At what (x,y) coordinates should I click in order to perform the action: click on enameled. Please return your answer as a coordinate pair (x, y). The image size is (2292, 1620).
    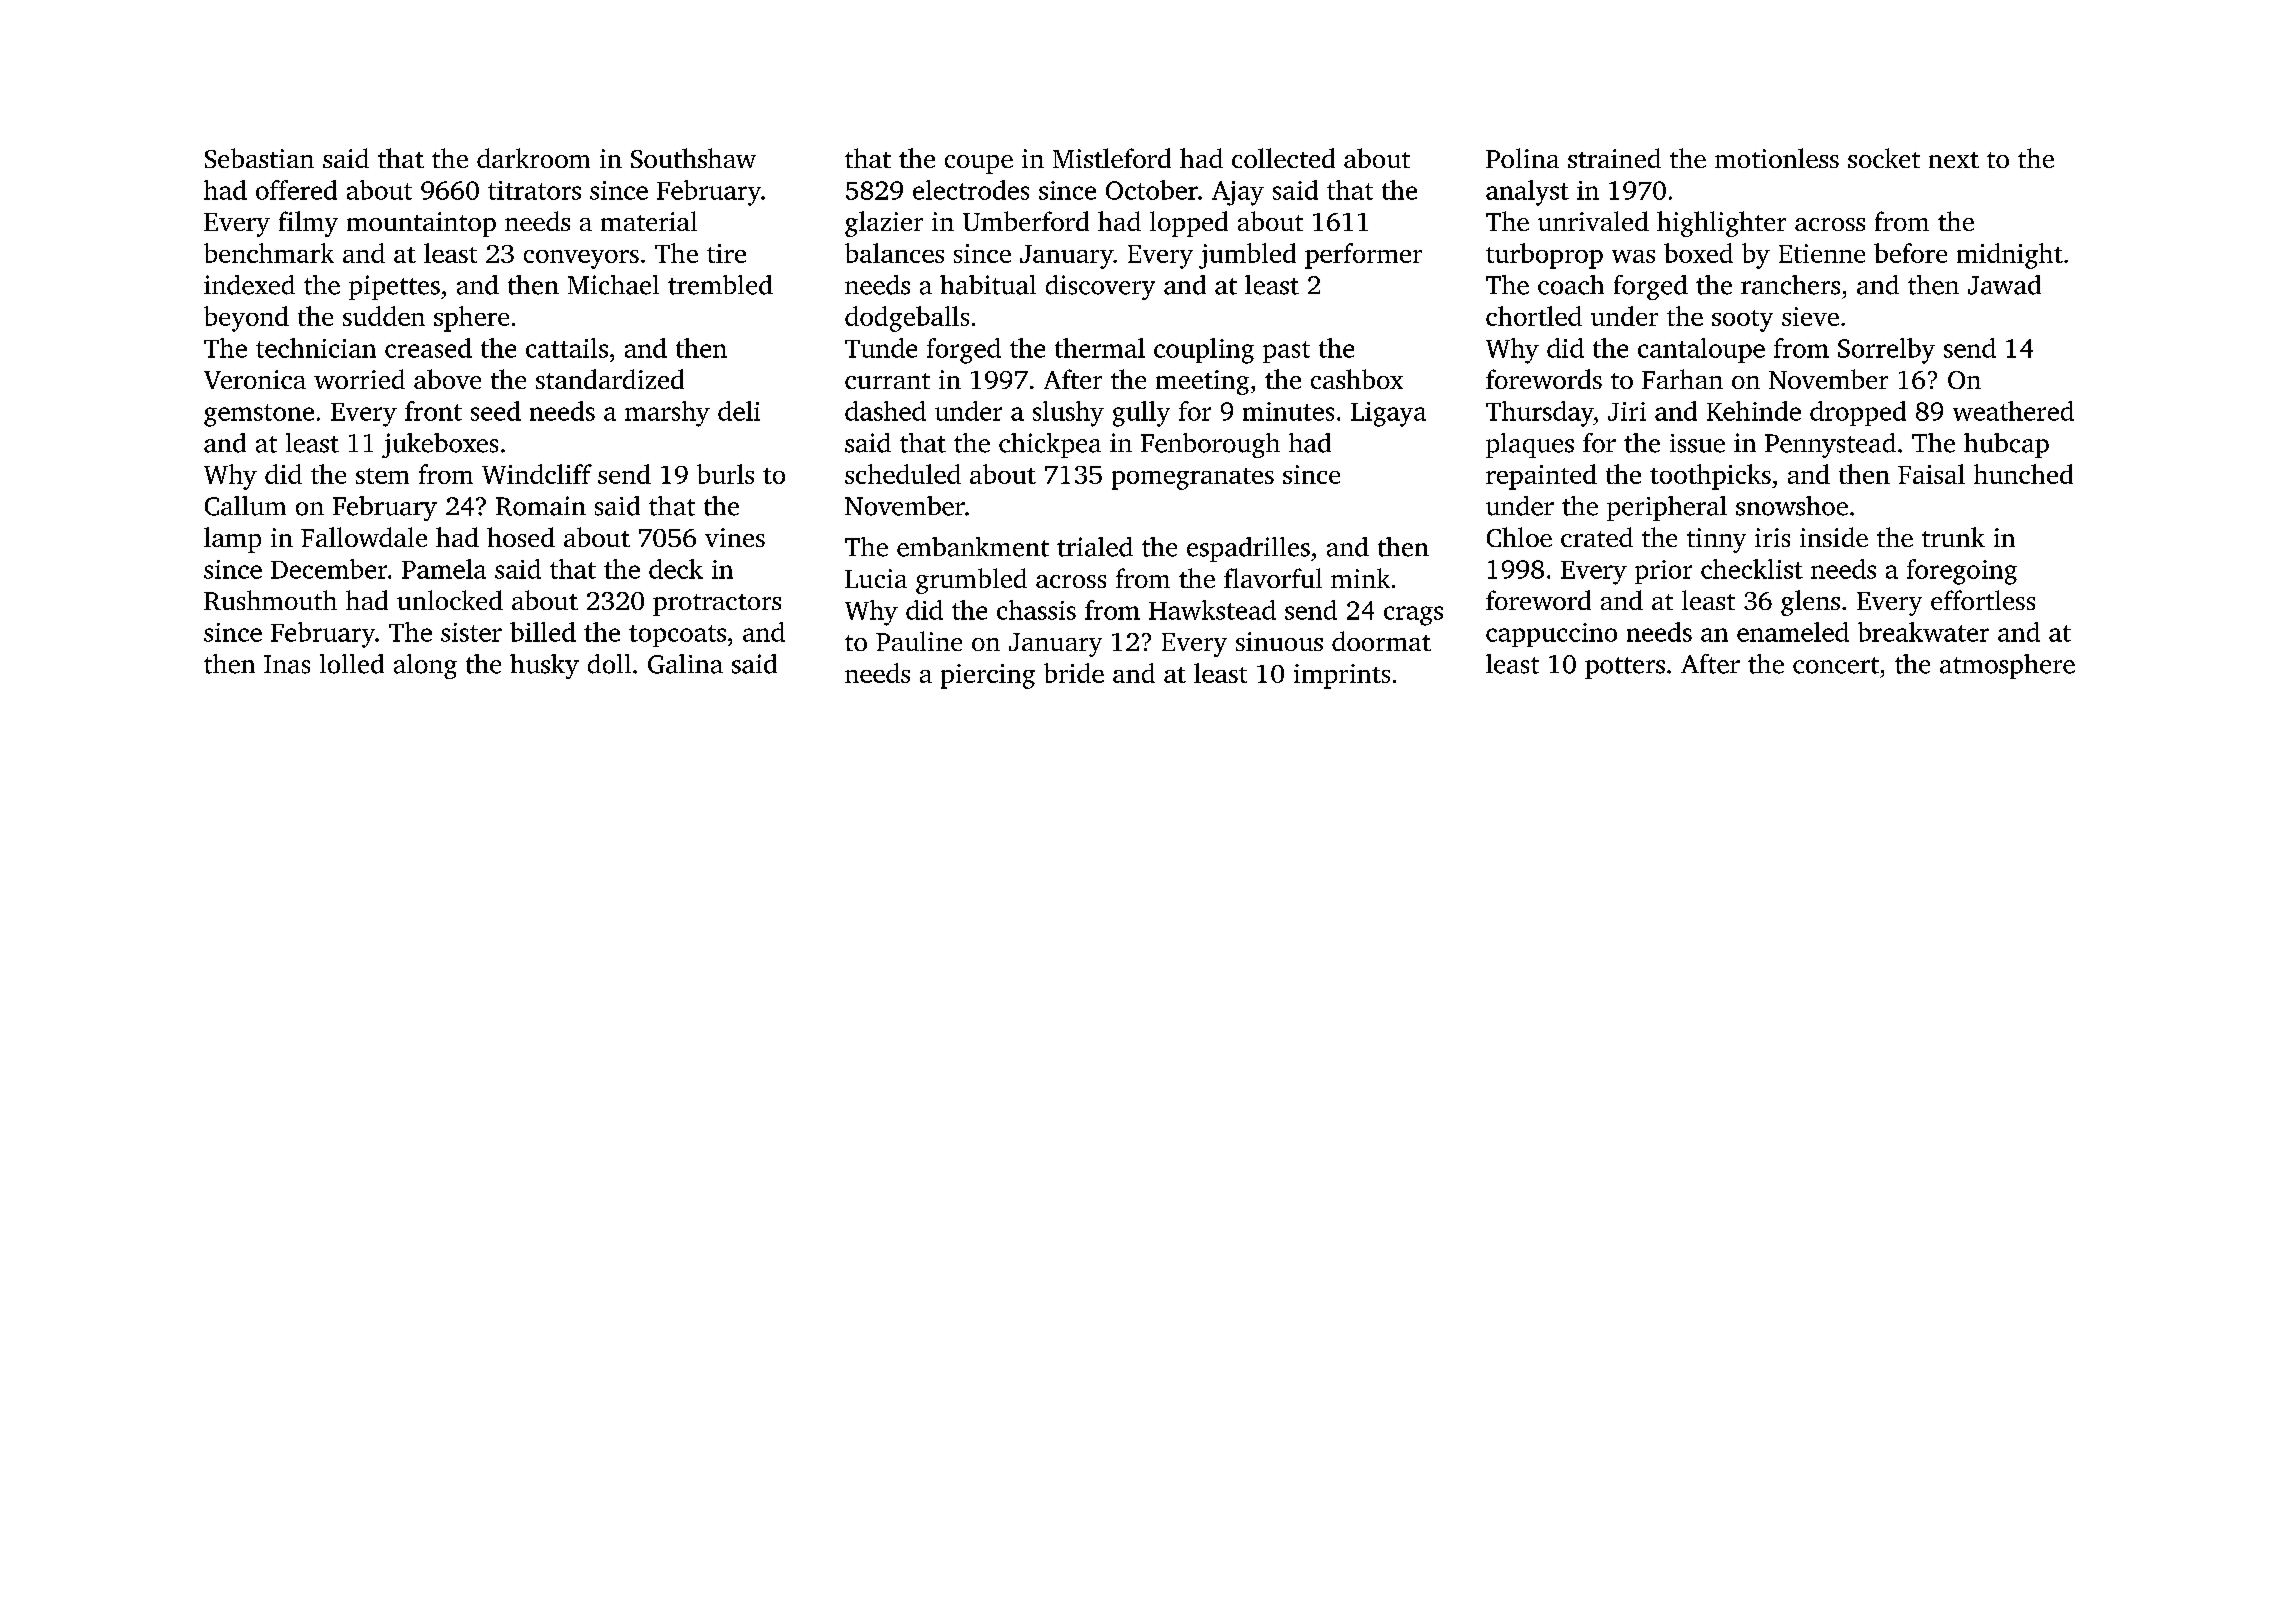
    Looking at the image, I should click on (1793, 632).
